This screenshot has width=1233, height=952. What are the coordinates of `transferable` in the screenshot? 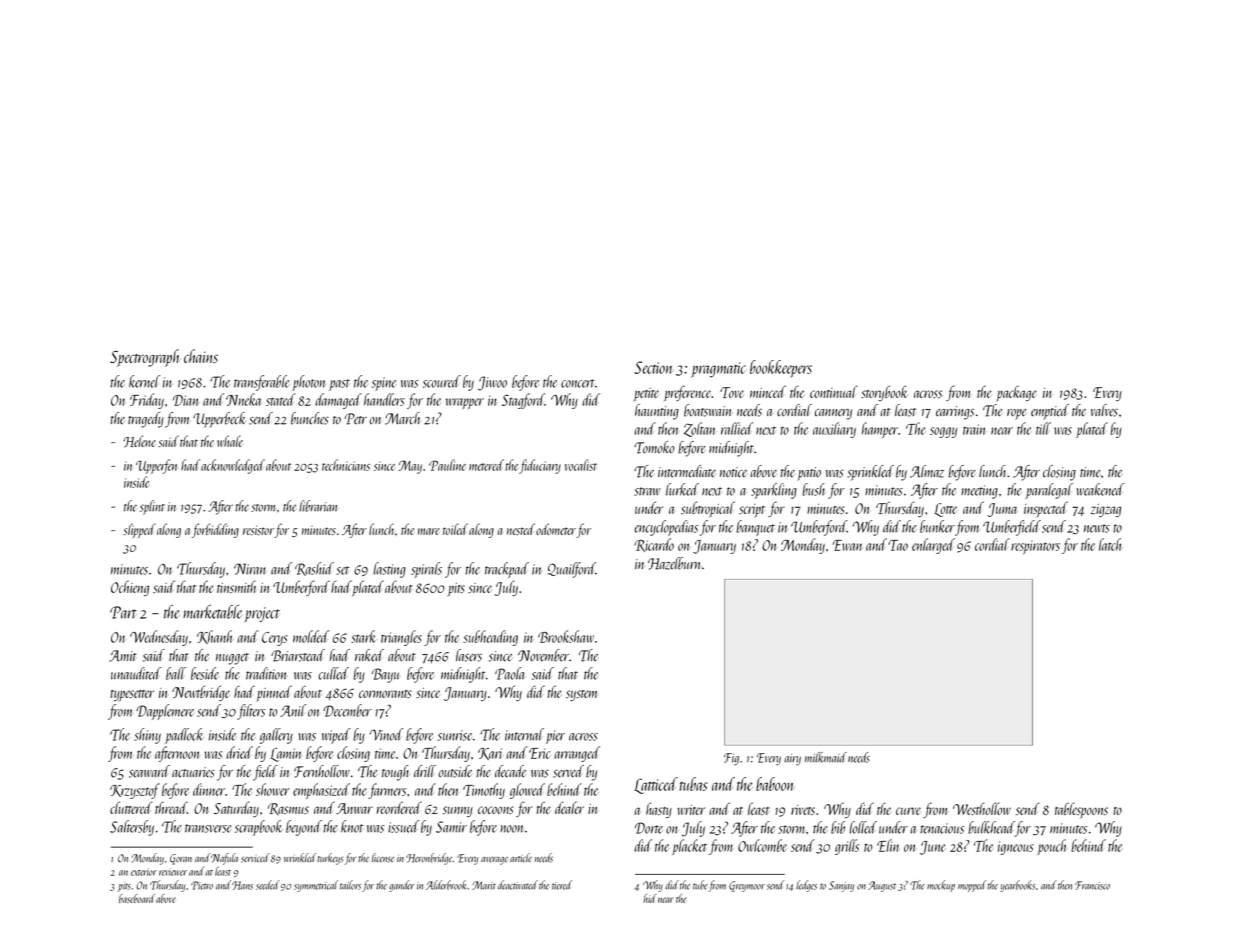 It's located at (261, 383).
